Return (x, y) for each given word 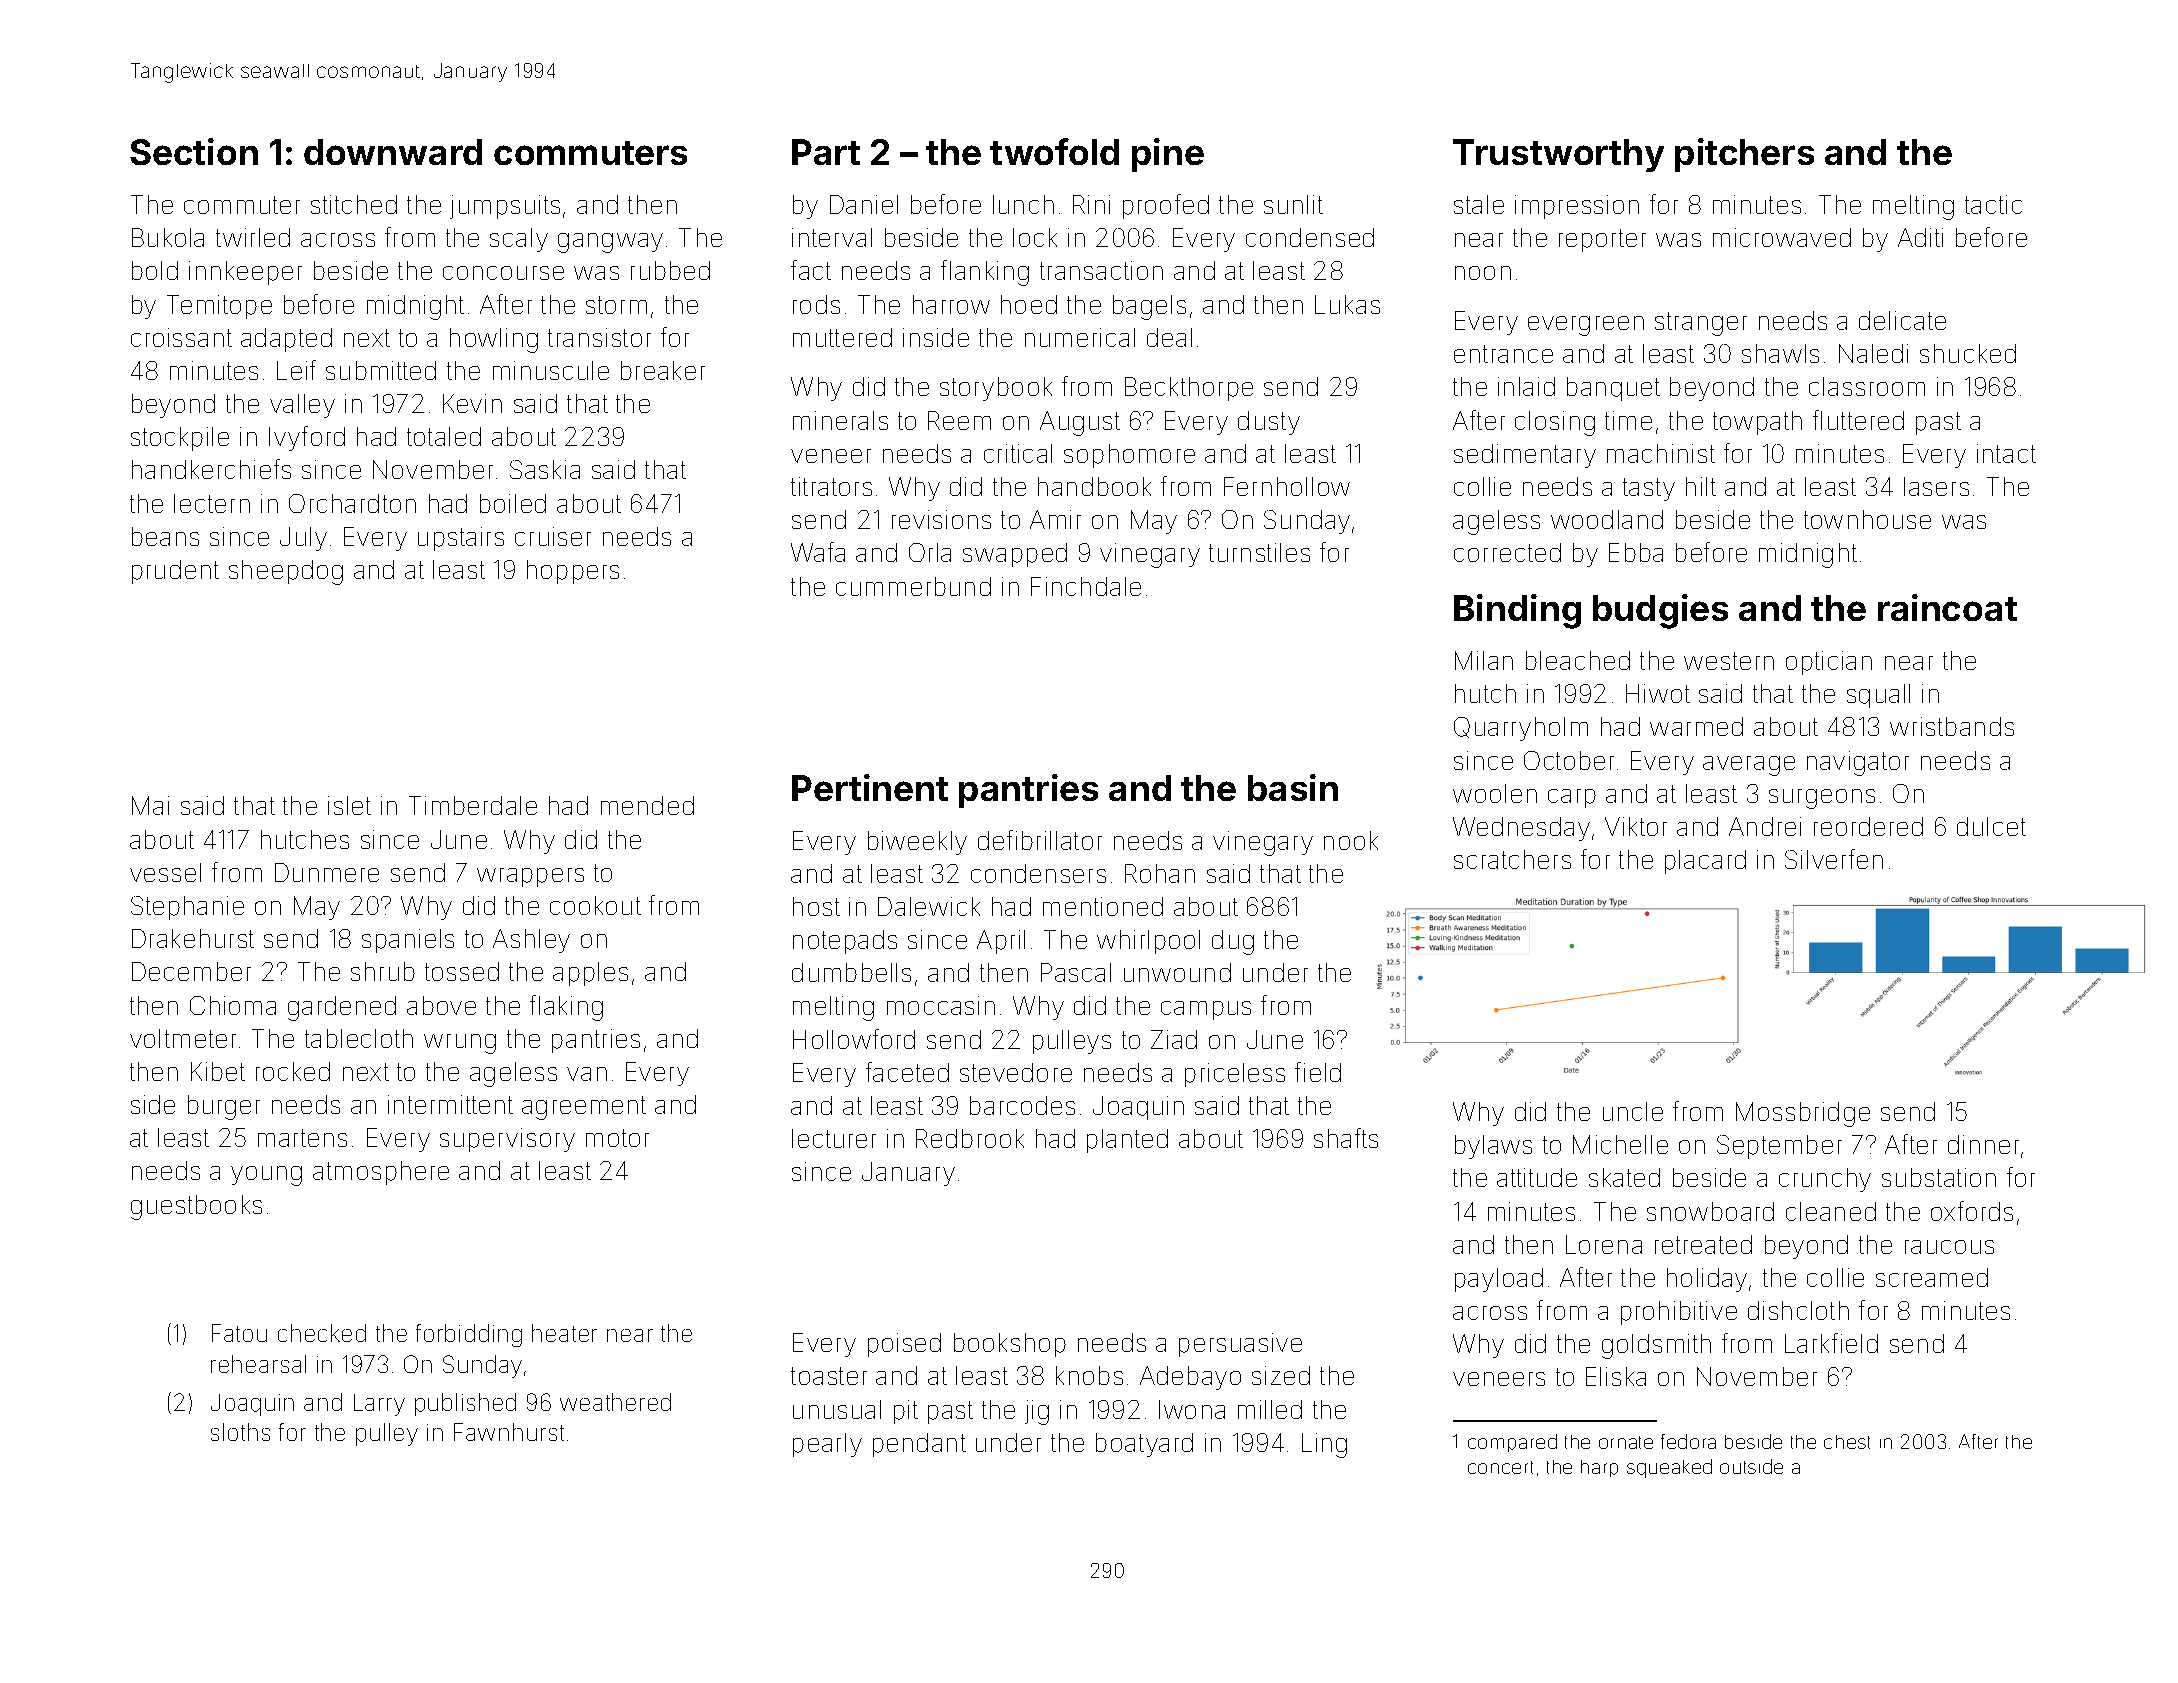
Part (826, 152)
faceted (907, 1072)
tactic (1993, 204)
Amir (1055, 519)
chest (1847, 1442)
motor (617, 1138)
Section (194, 151)
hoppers (573, 572)
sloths (240, 1432)
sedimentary (1525, 456)
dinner (1983, 1144)
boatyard (1144, 1445)
